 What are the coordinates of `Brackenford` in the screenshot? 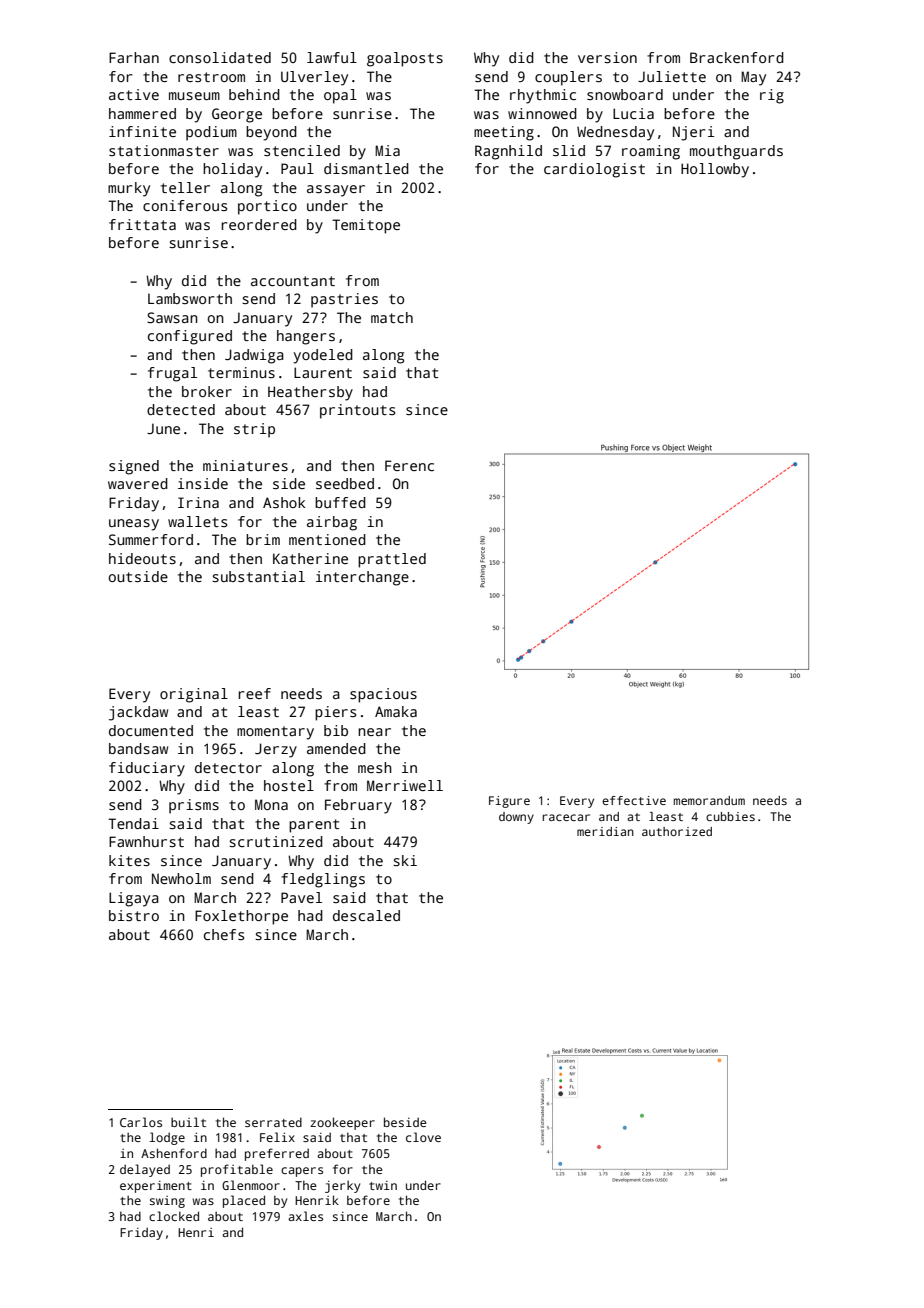 It's located at (737, 57).
